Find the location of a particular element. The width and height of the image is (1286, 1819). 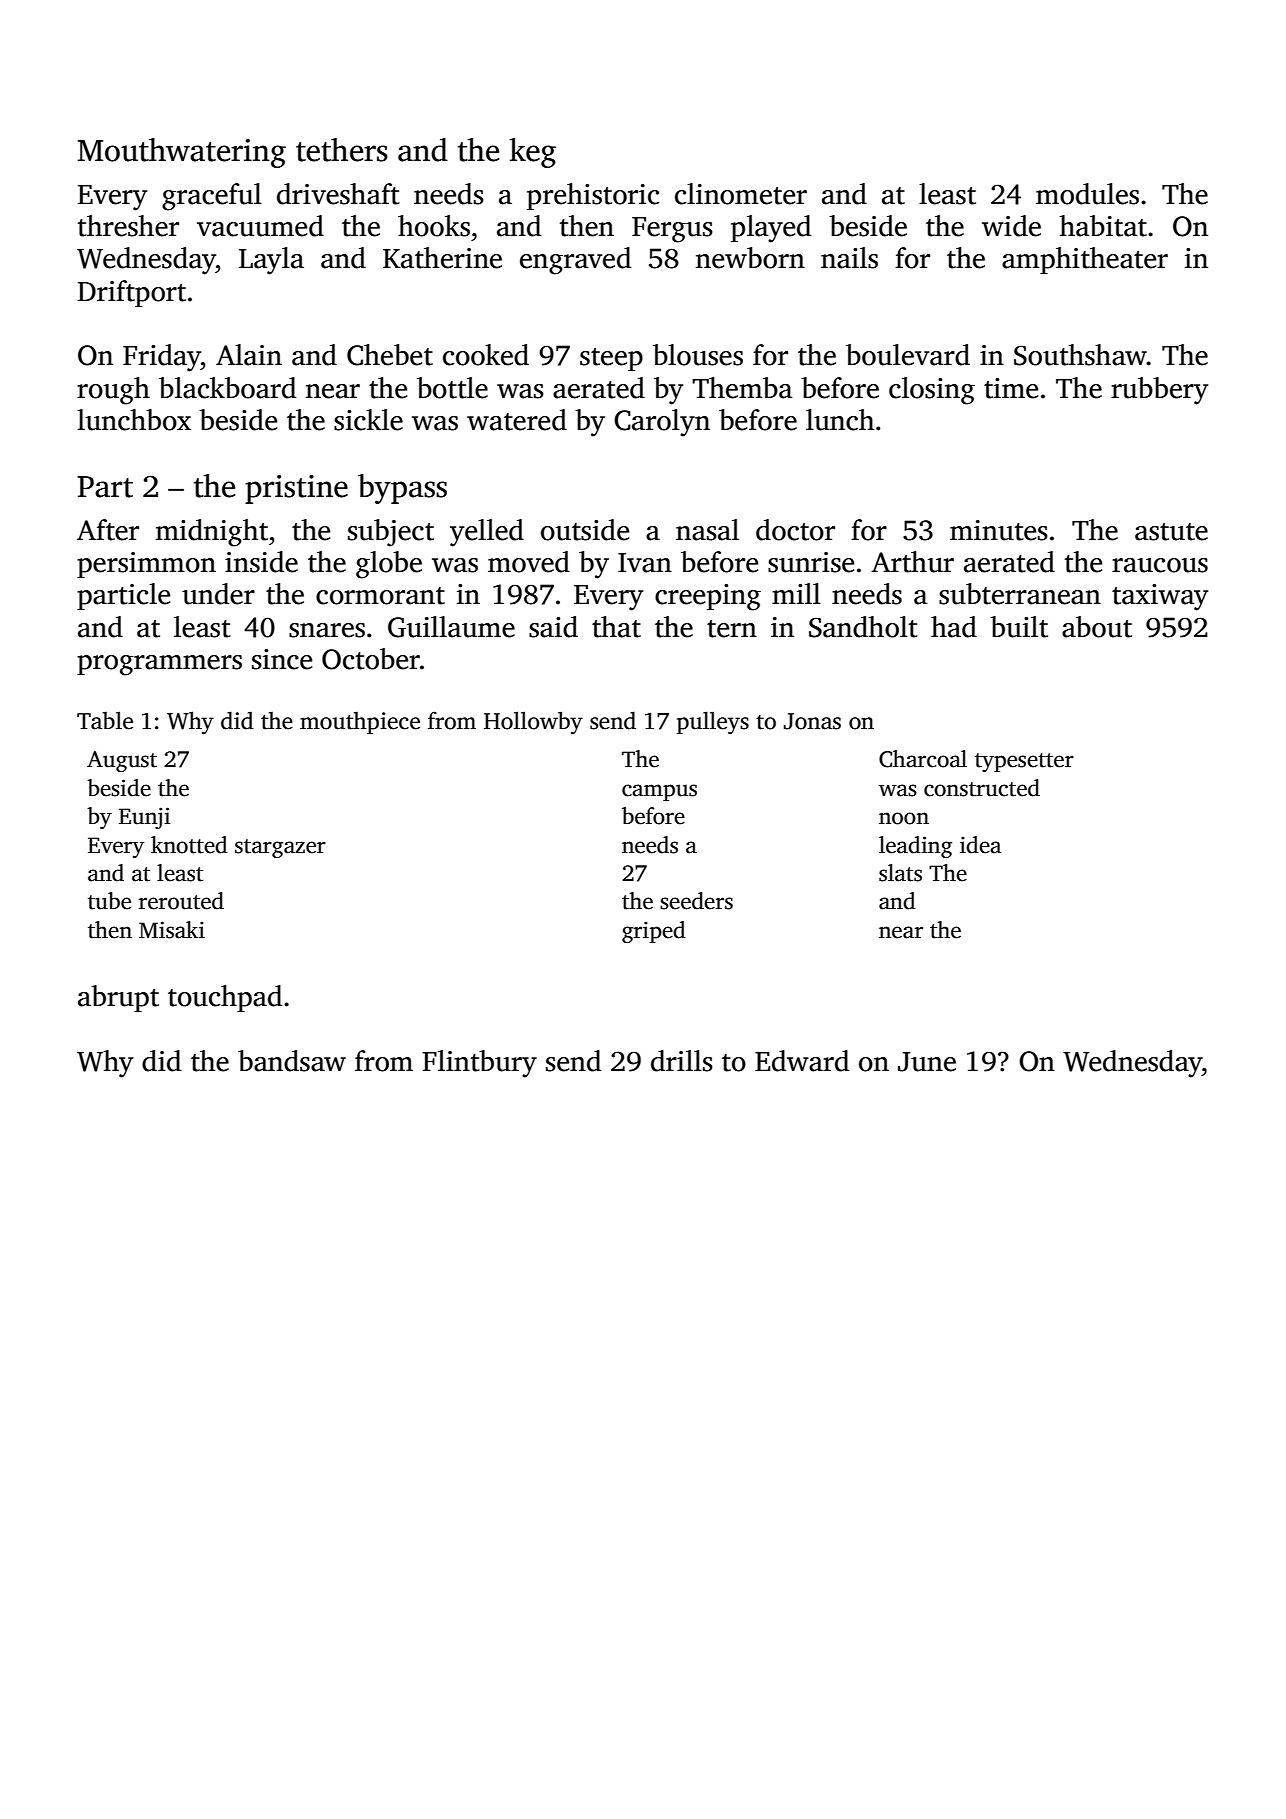

After is located at coordinates (108, 530).
